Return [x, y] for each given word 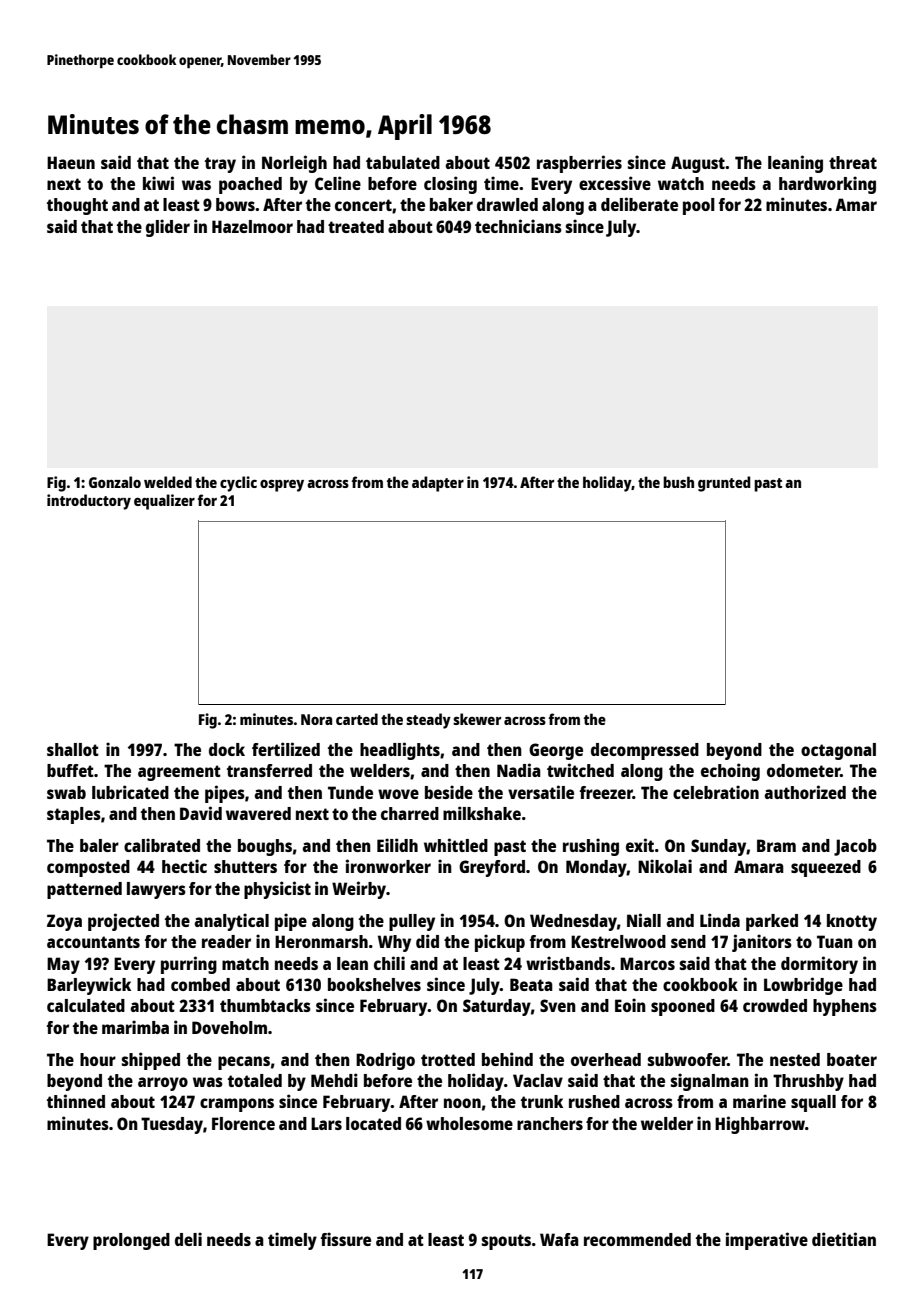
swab [66, 792]
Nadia [519, 770]
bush [678, 482]
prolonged [131, 1241]
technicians [518, 226]
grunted [724, 484]
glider [168, 228]
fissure [346, 1239]
